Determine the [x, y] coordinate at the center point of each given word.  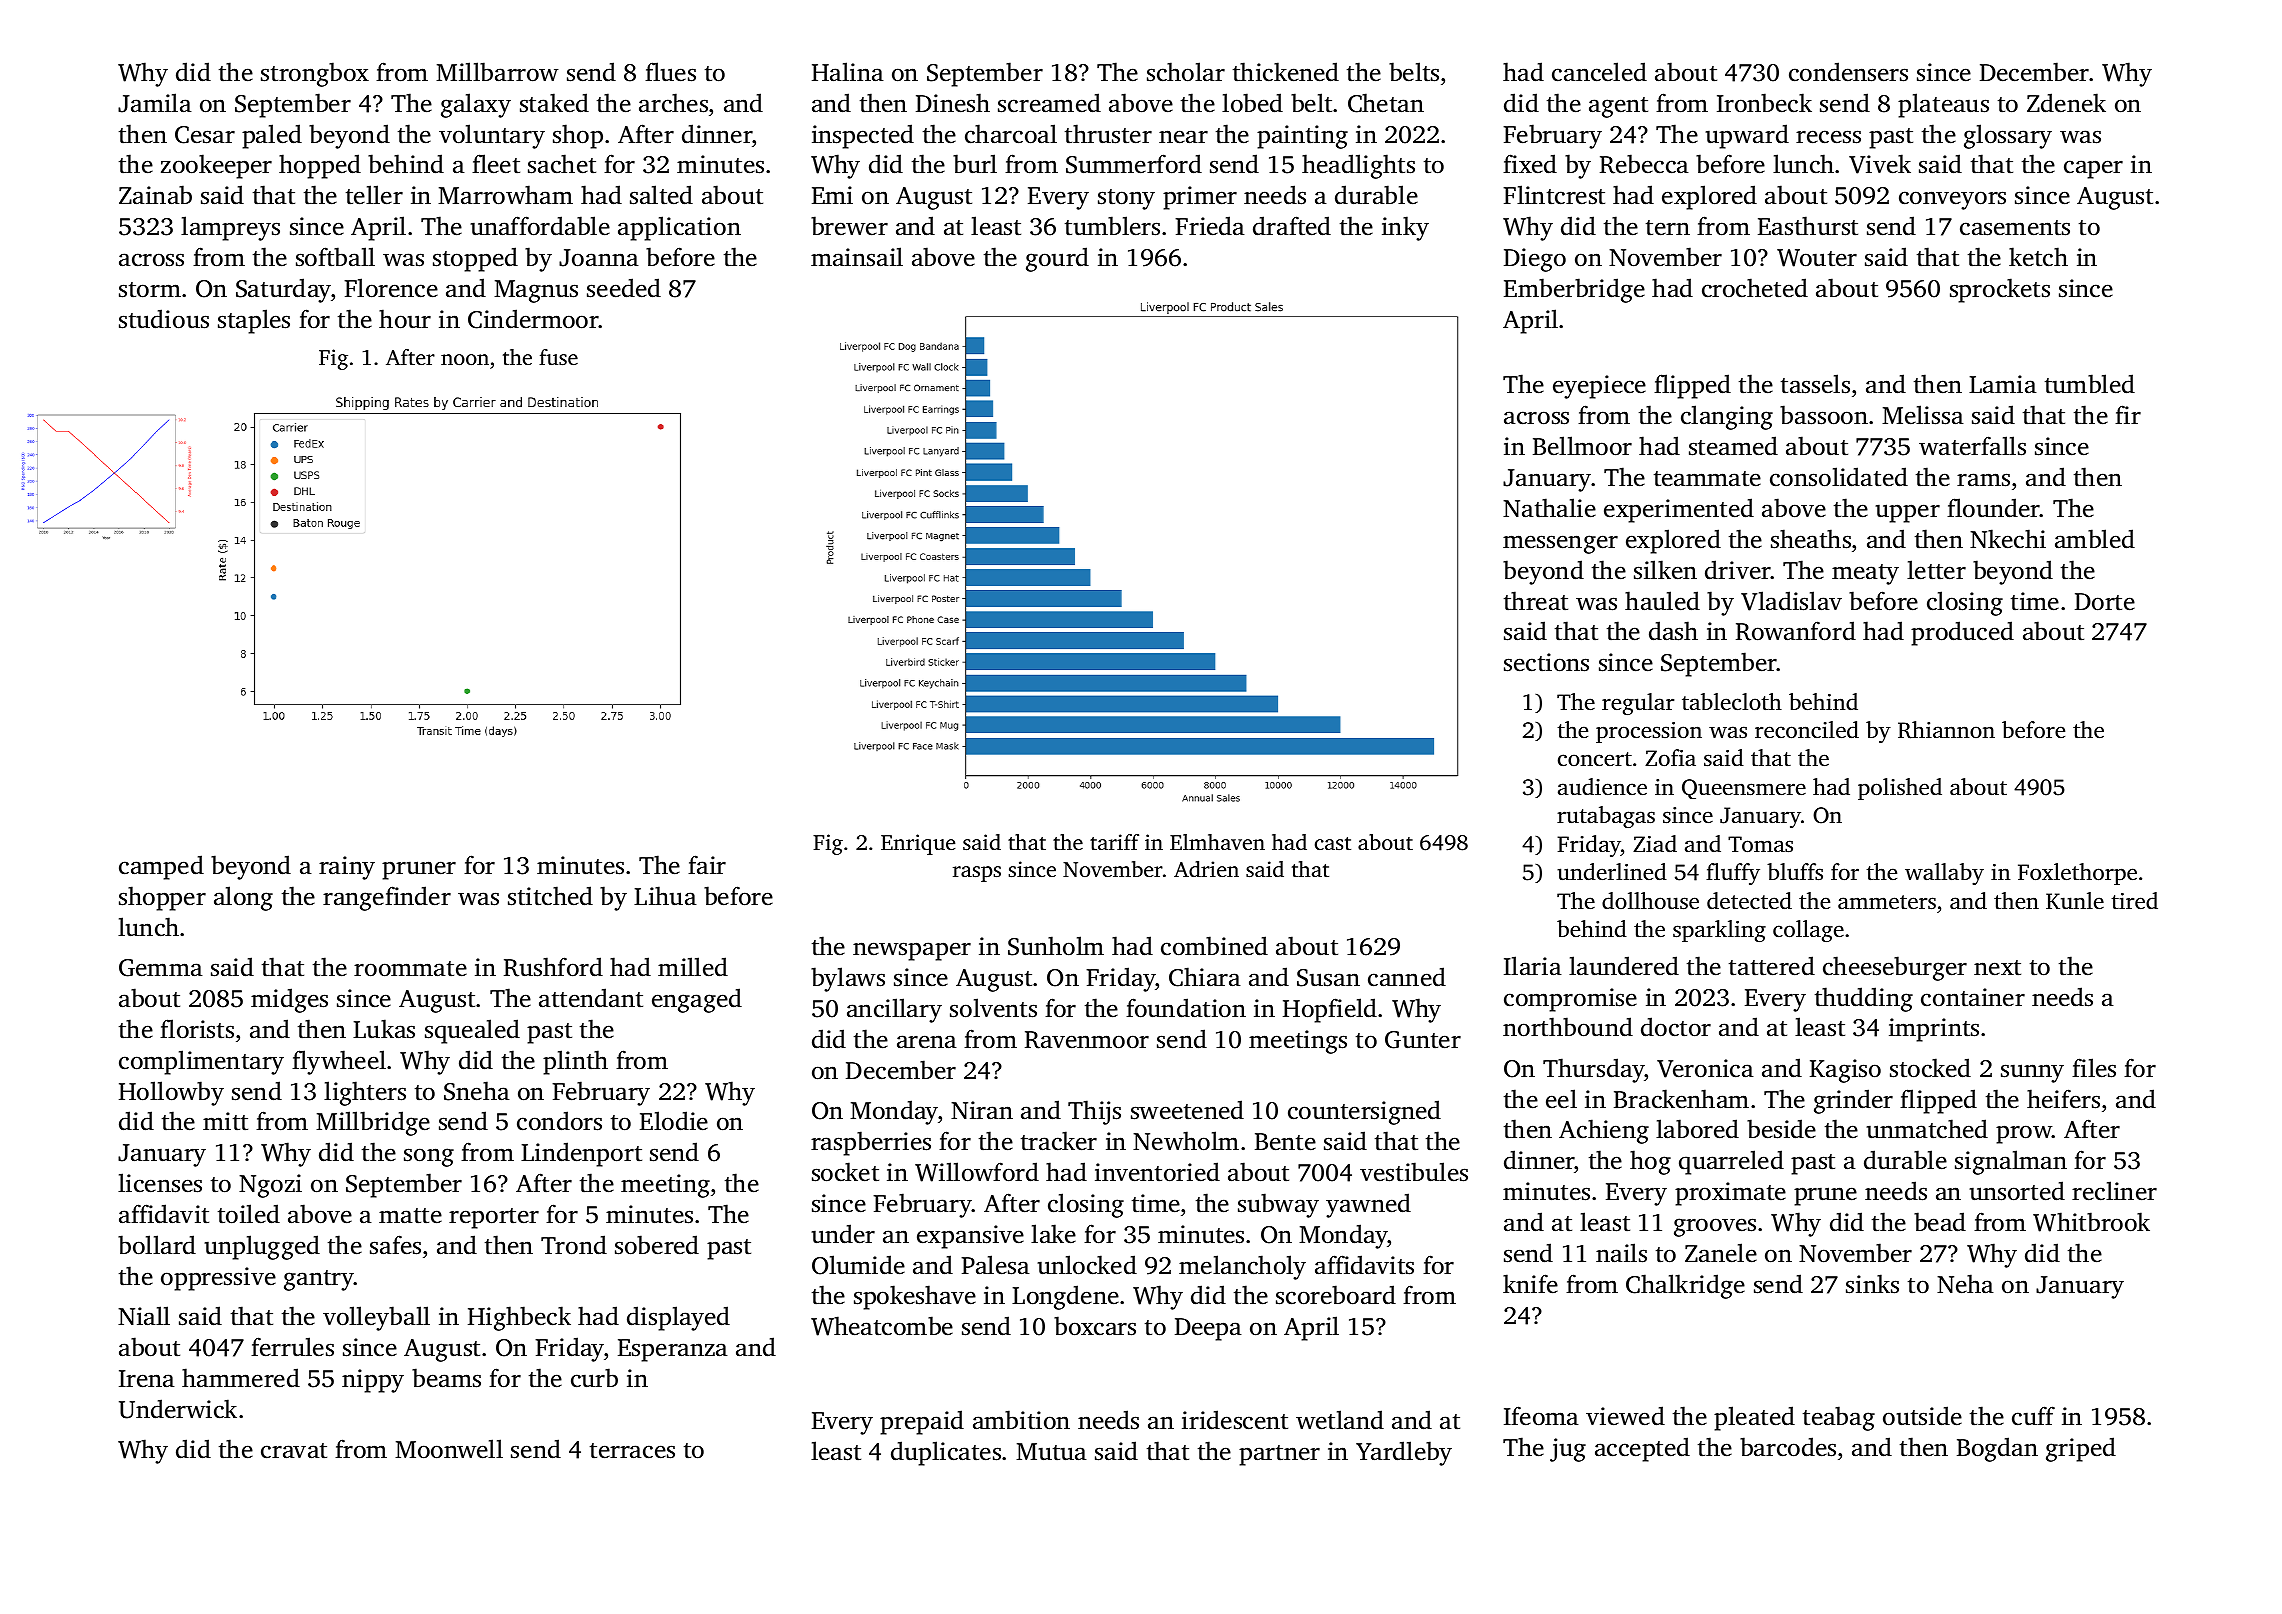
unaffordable [540, 226]
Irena [147, 1379]
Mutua [1051, 1452]
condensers [1848, 72]
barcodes [1788, 1447]
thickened [1286, 72]
